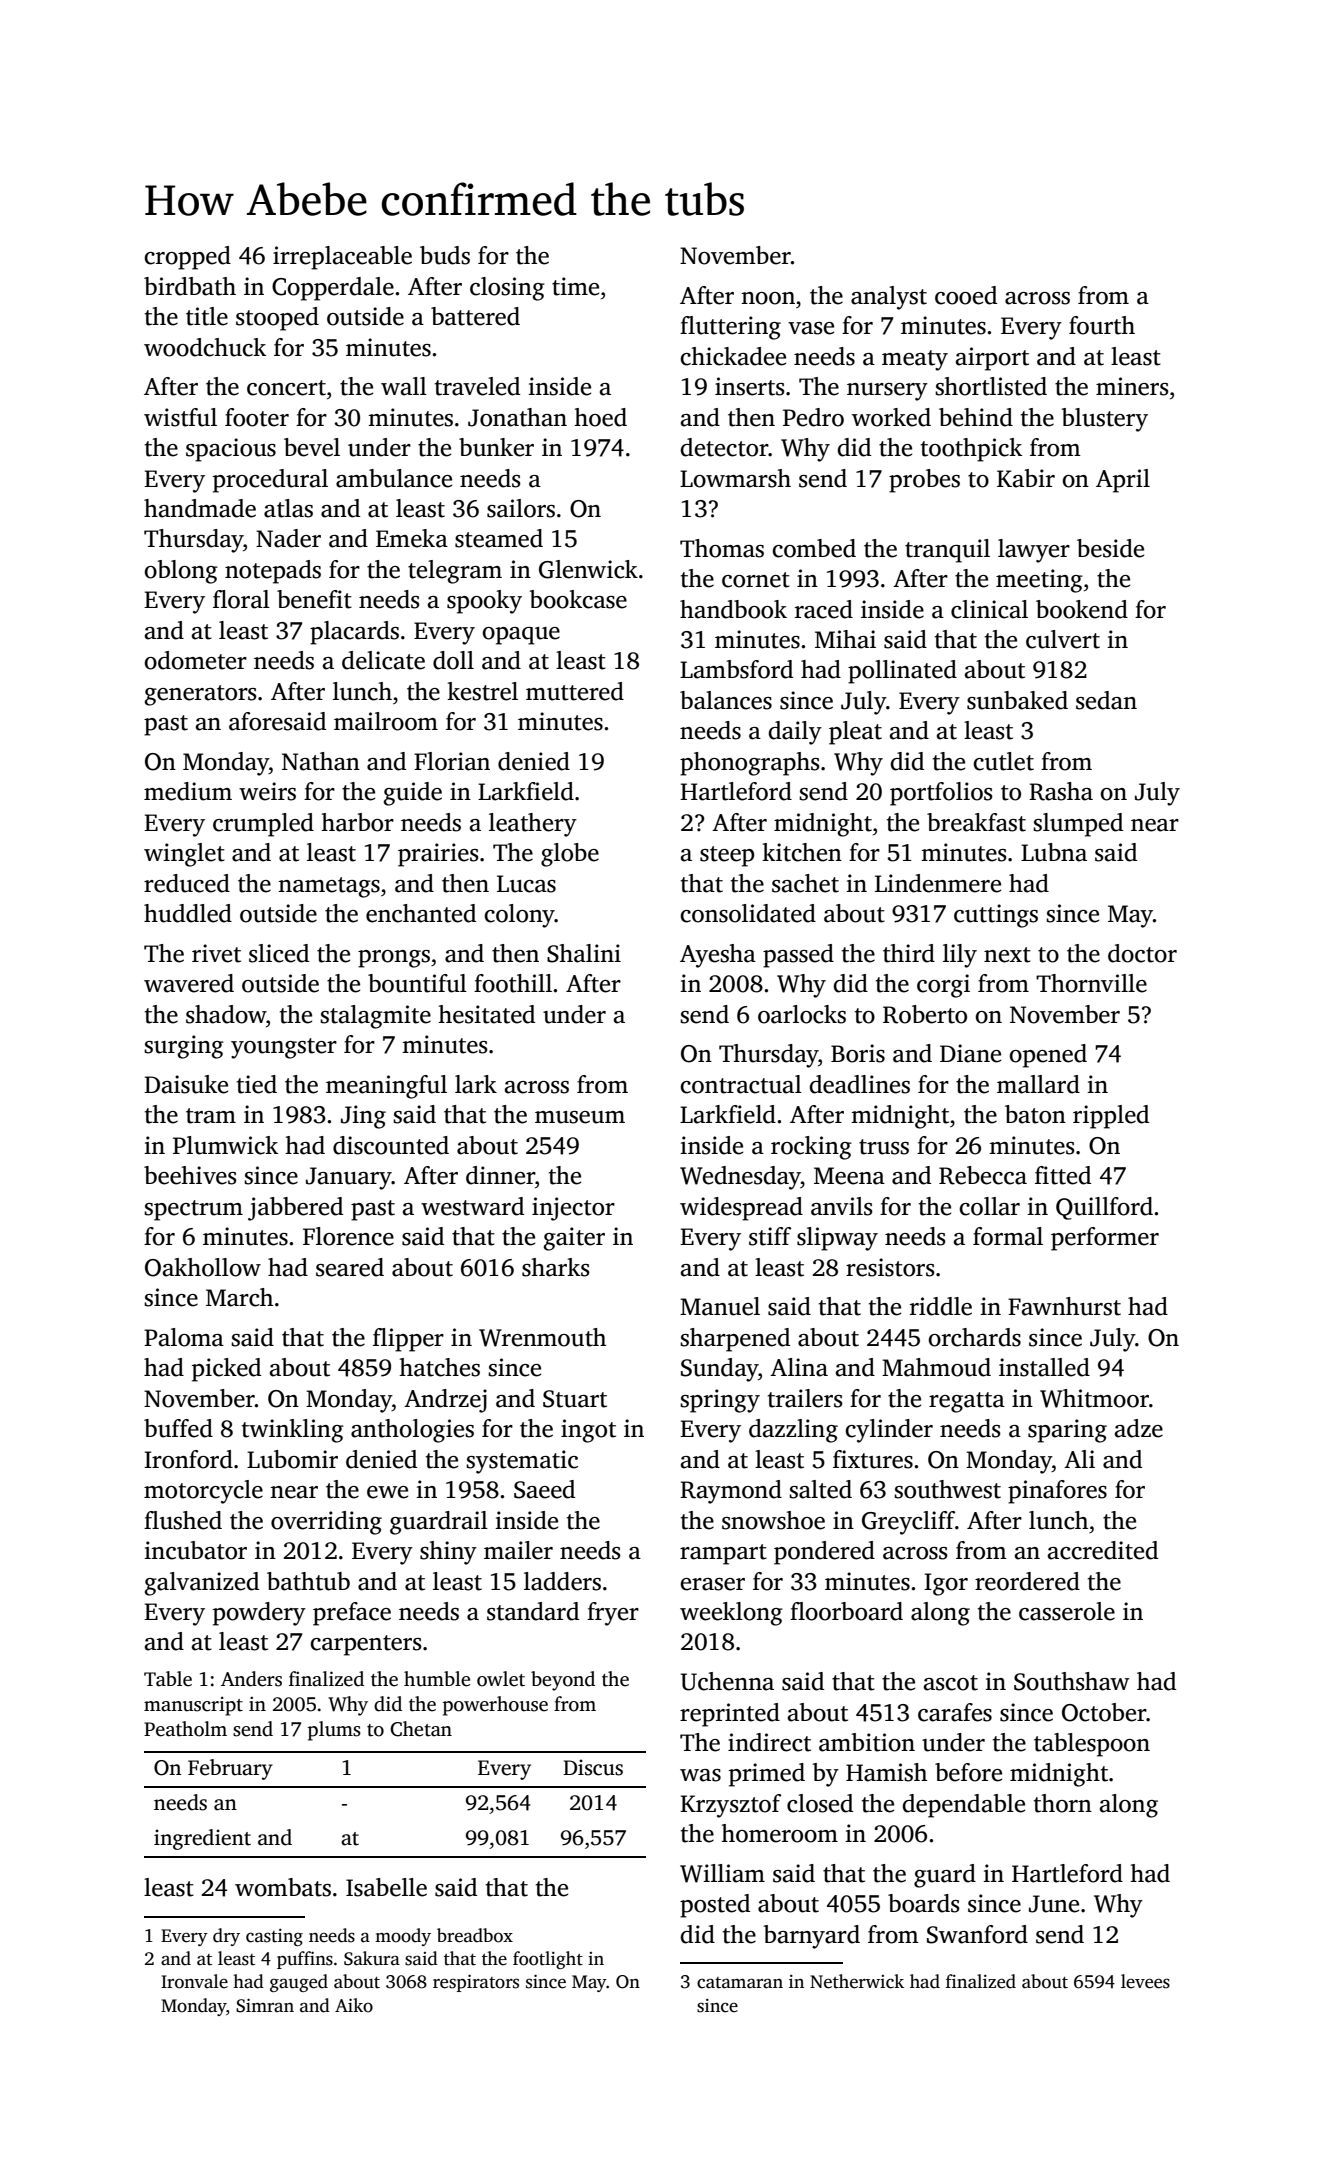 This screenshot has width=1326, height=2184. I want to click on injector, so click(573, 1209).
